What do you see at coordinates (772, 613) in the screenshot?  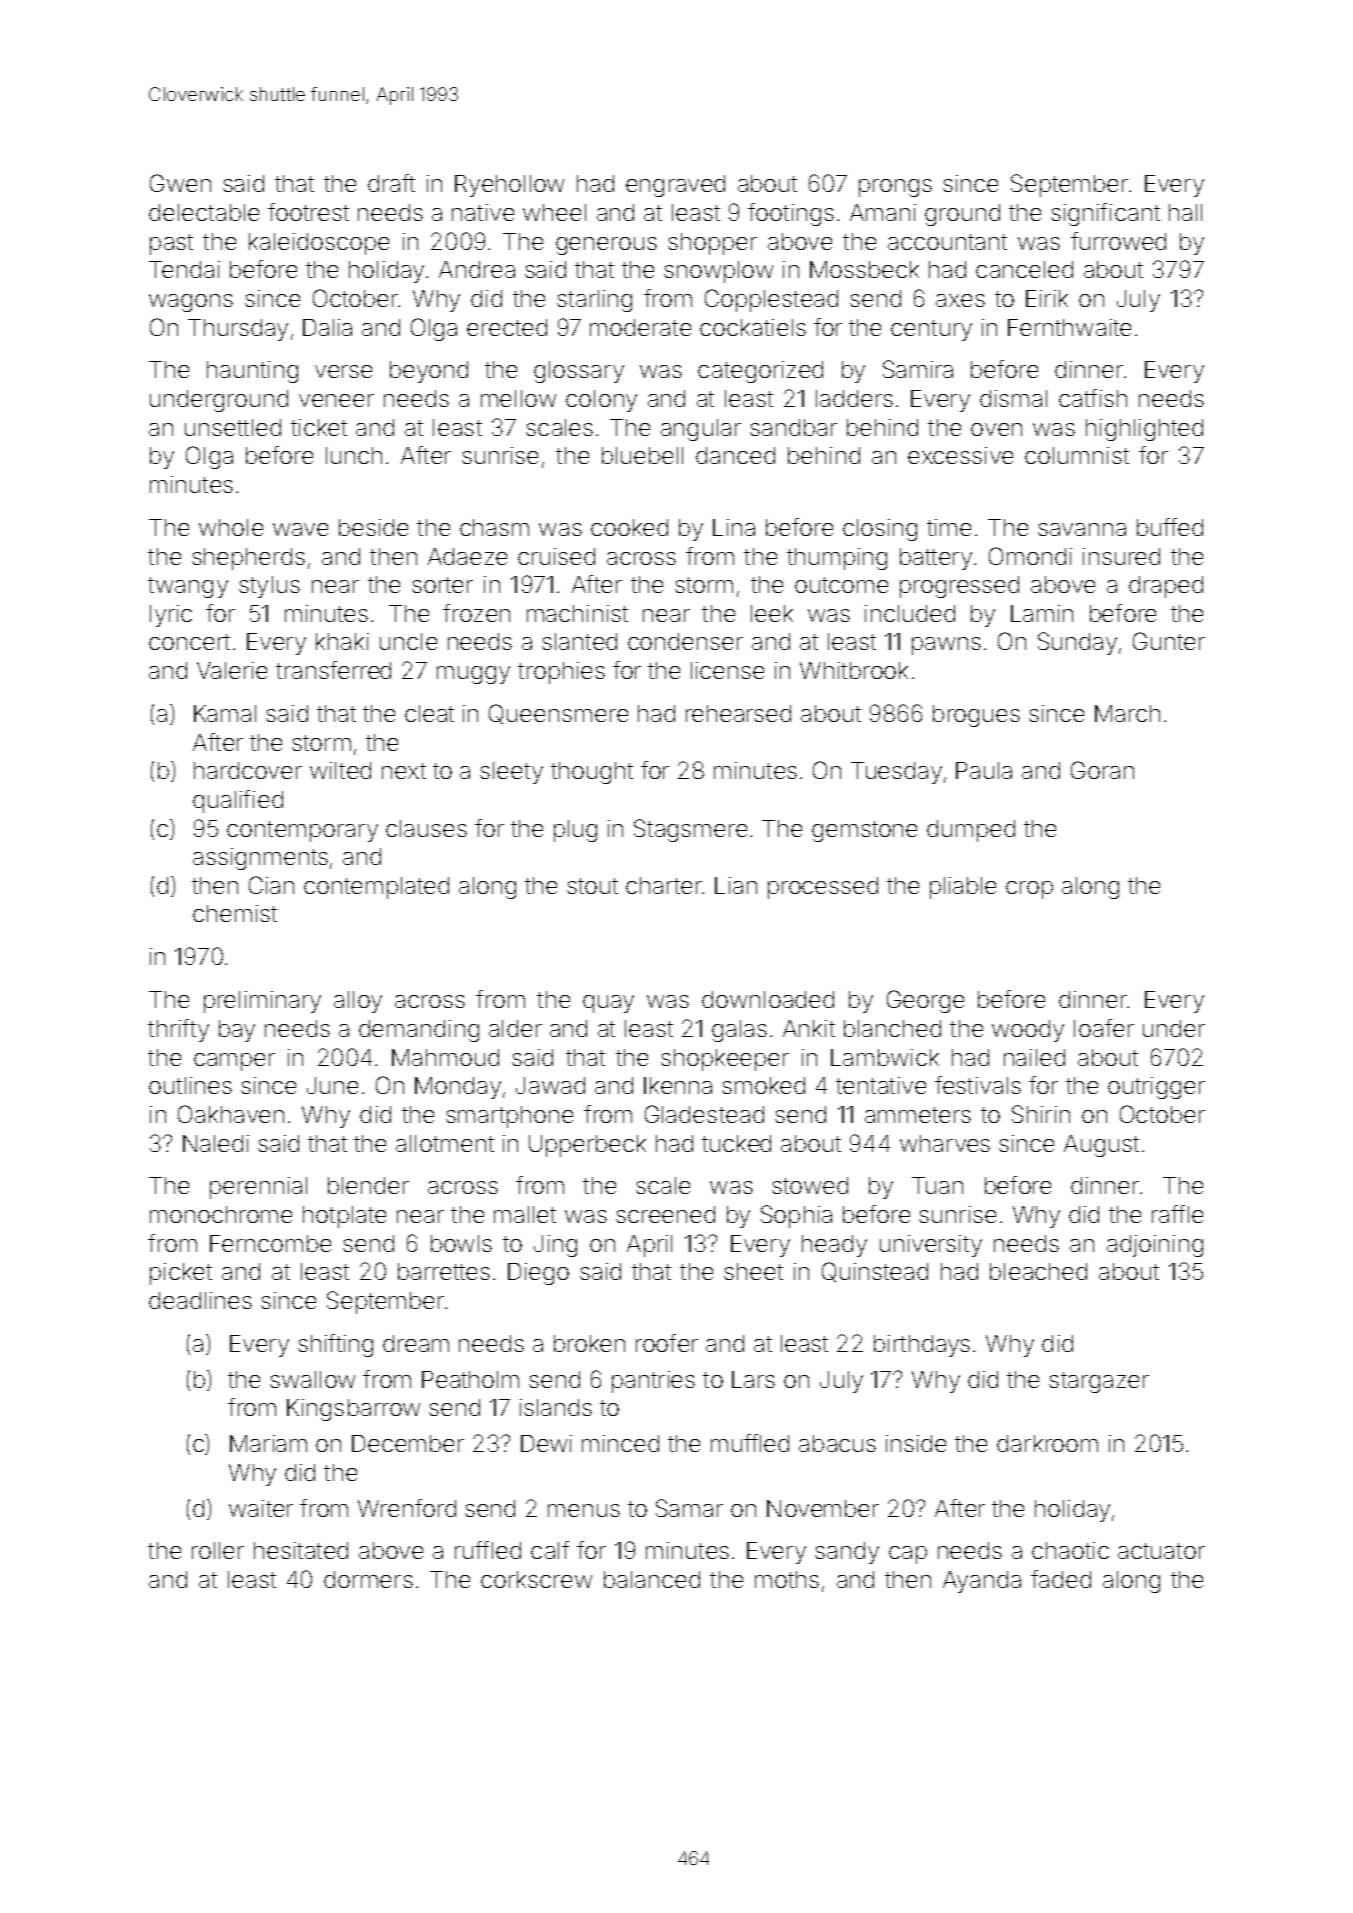 I see `leek` at bounding box center [772, 613].
